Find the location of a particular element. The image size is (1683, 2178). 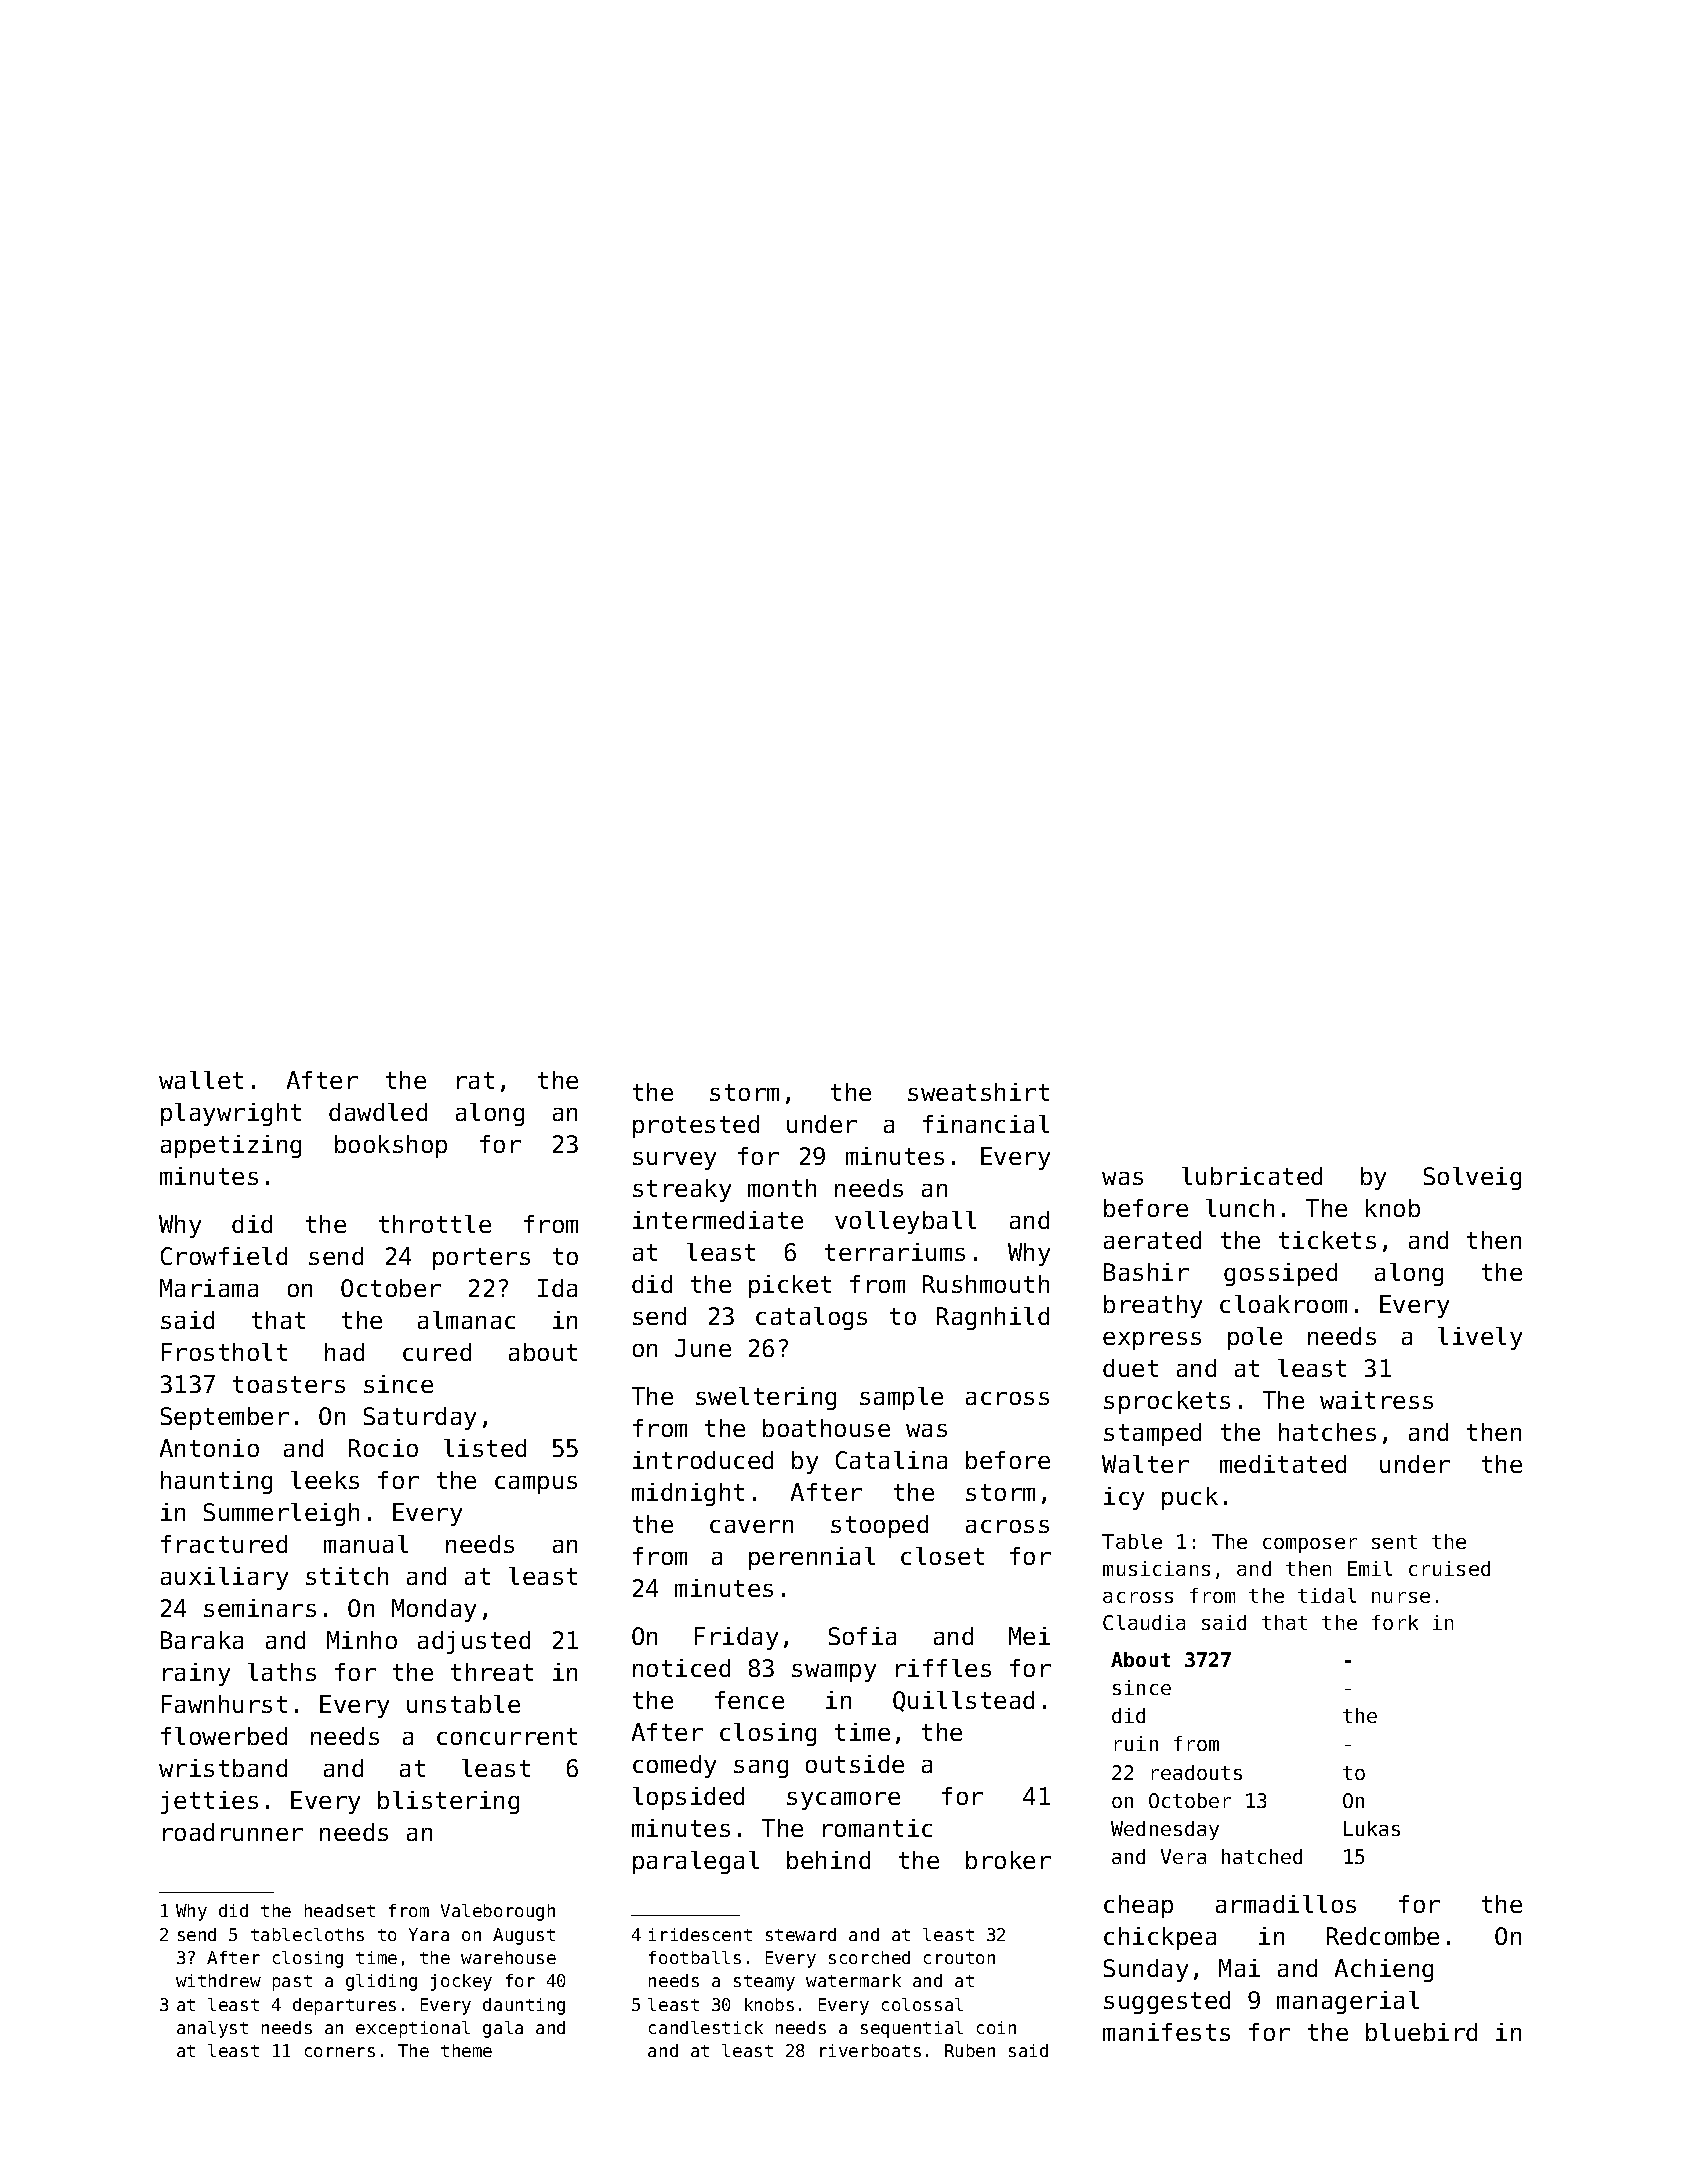

sample is located at coordinates (901, 1398).
